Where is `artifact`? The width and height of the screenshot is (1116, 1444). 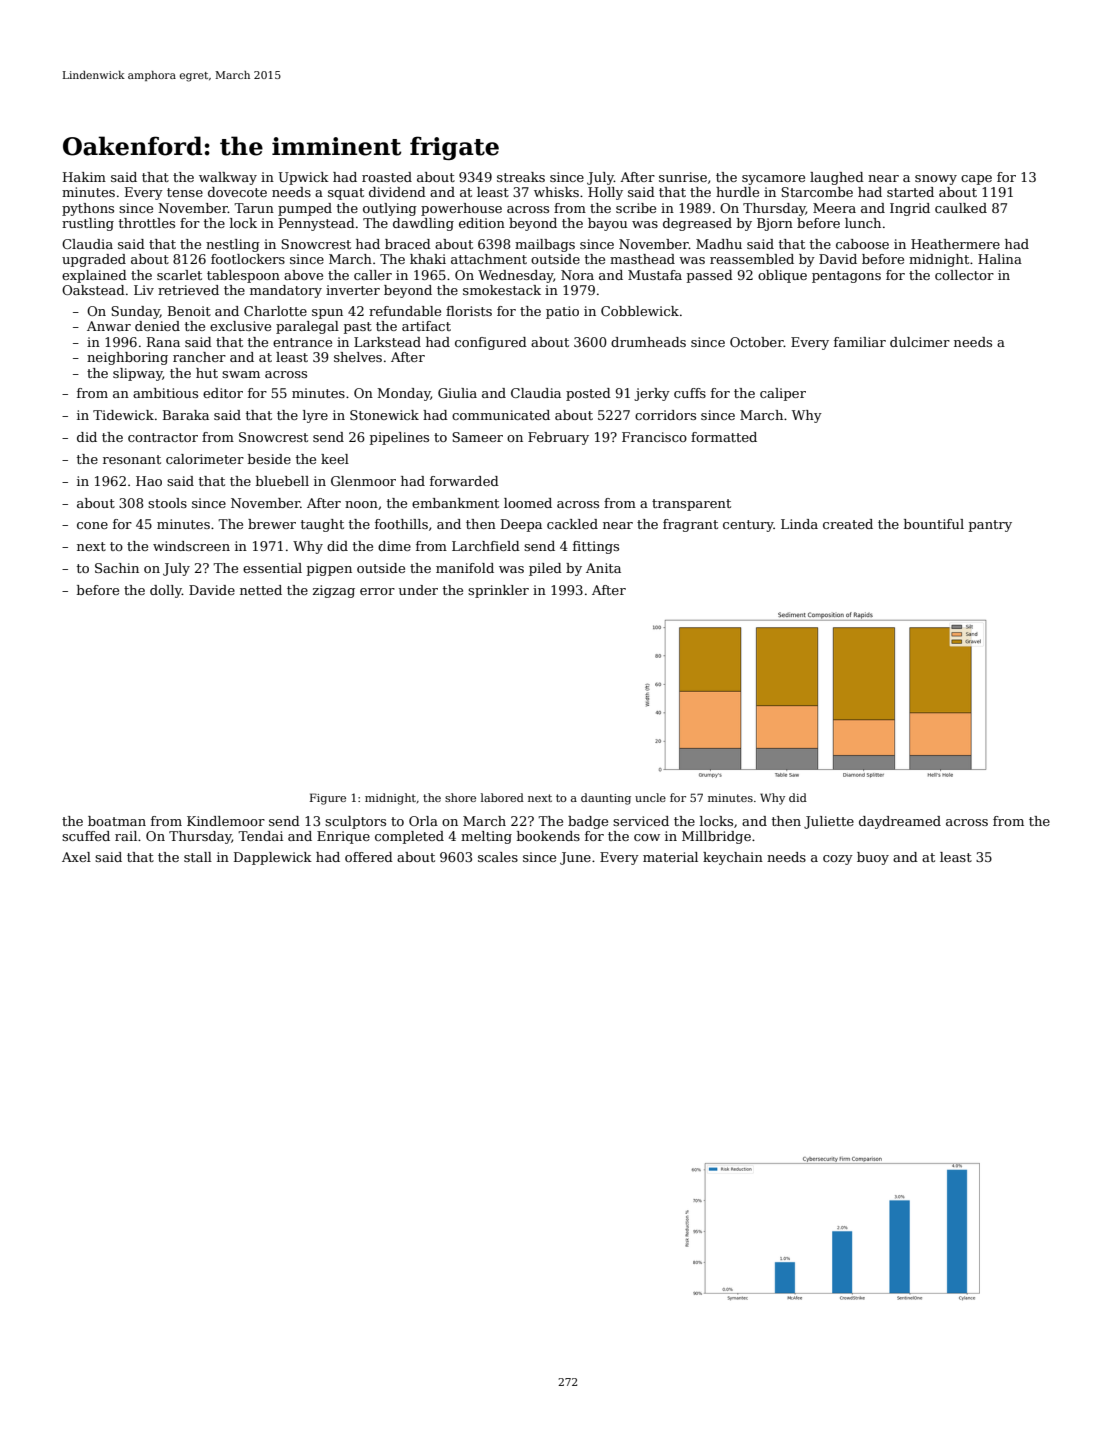
artifact is located at coordinates (426, 326).
